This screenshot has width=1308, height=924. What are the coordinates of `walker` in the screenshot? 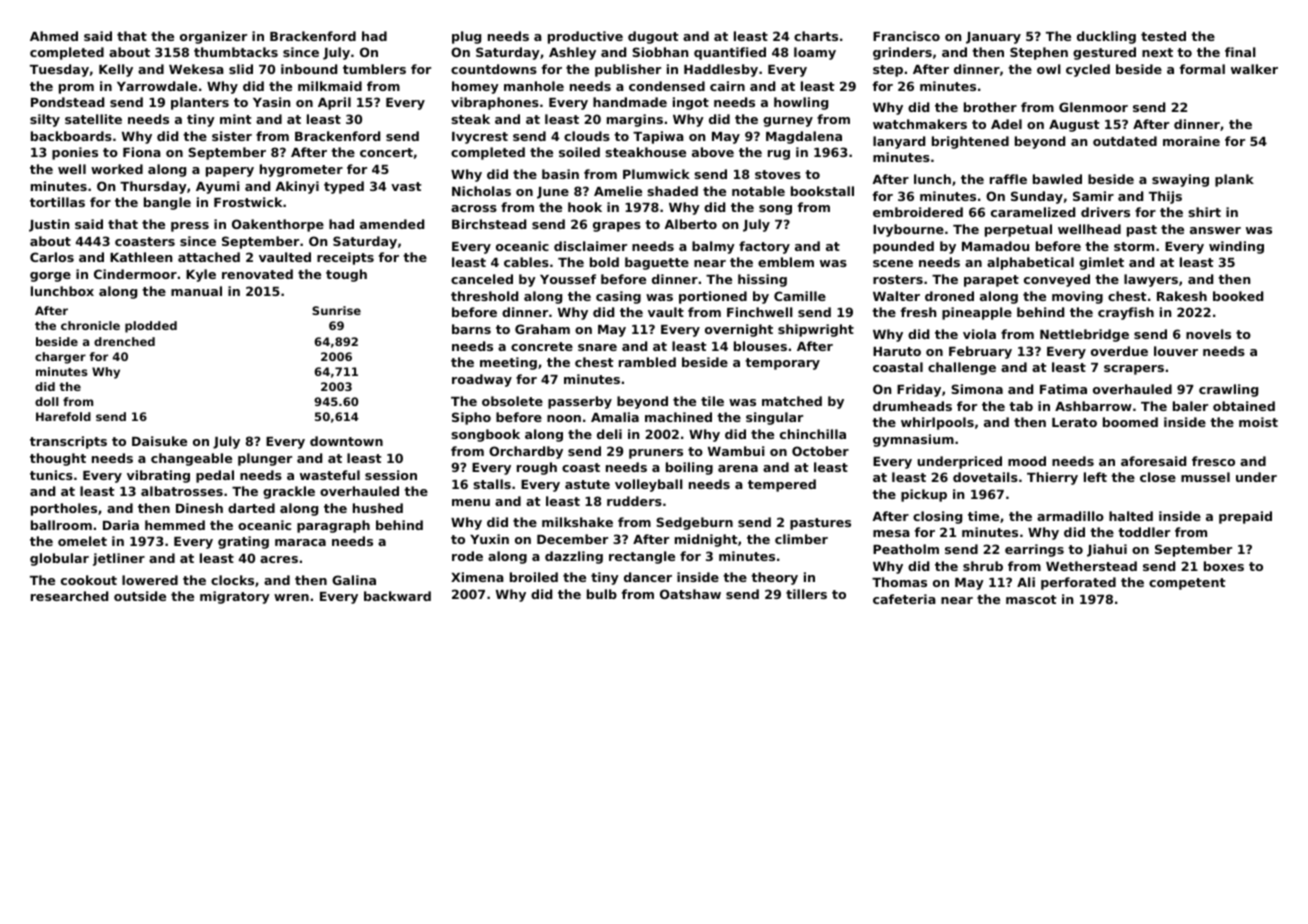 It's located at (1254, 69).
